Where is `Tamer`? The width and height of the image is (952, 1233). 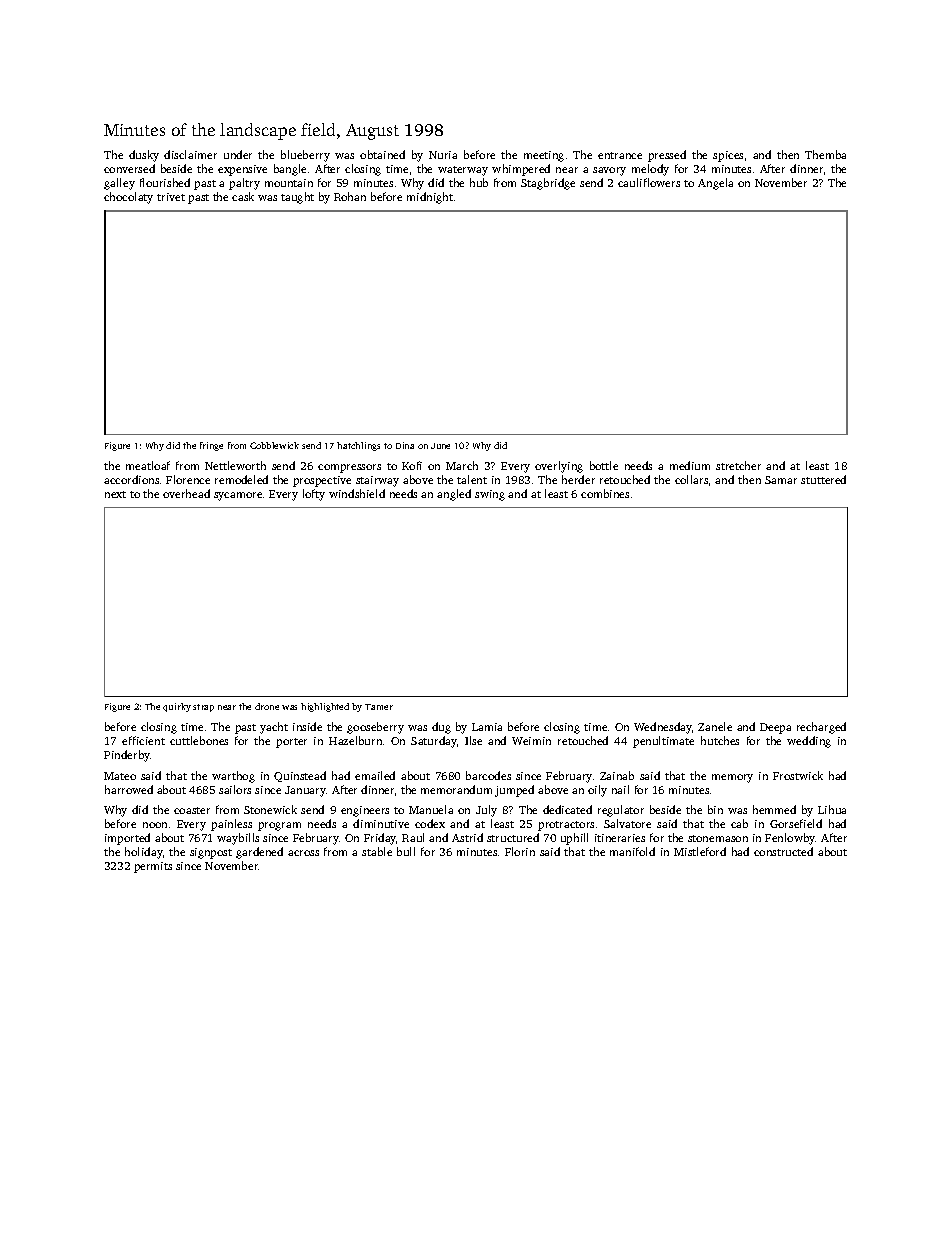
Tamer is located at coordinates (379, 707).
